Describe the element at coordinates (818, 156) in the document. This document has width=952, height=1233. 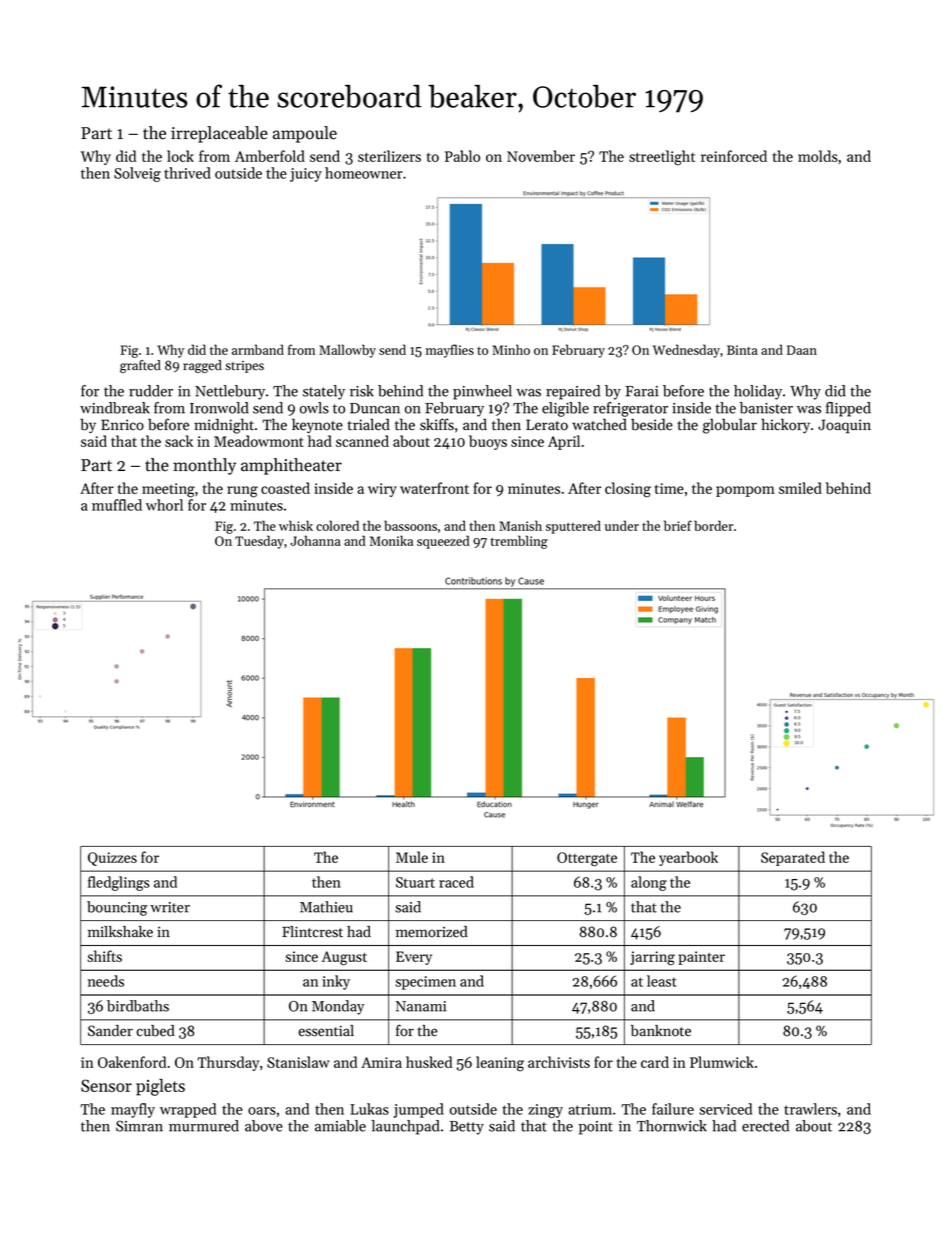
I see `molds` at that location.
